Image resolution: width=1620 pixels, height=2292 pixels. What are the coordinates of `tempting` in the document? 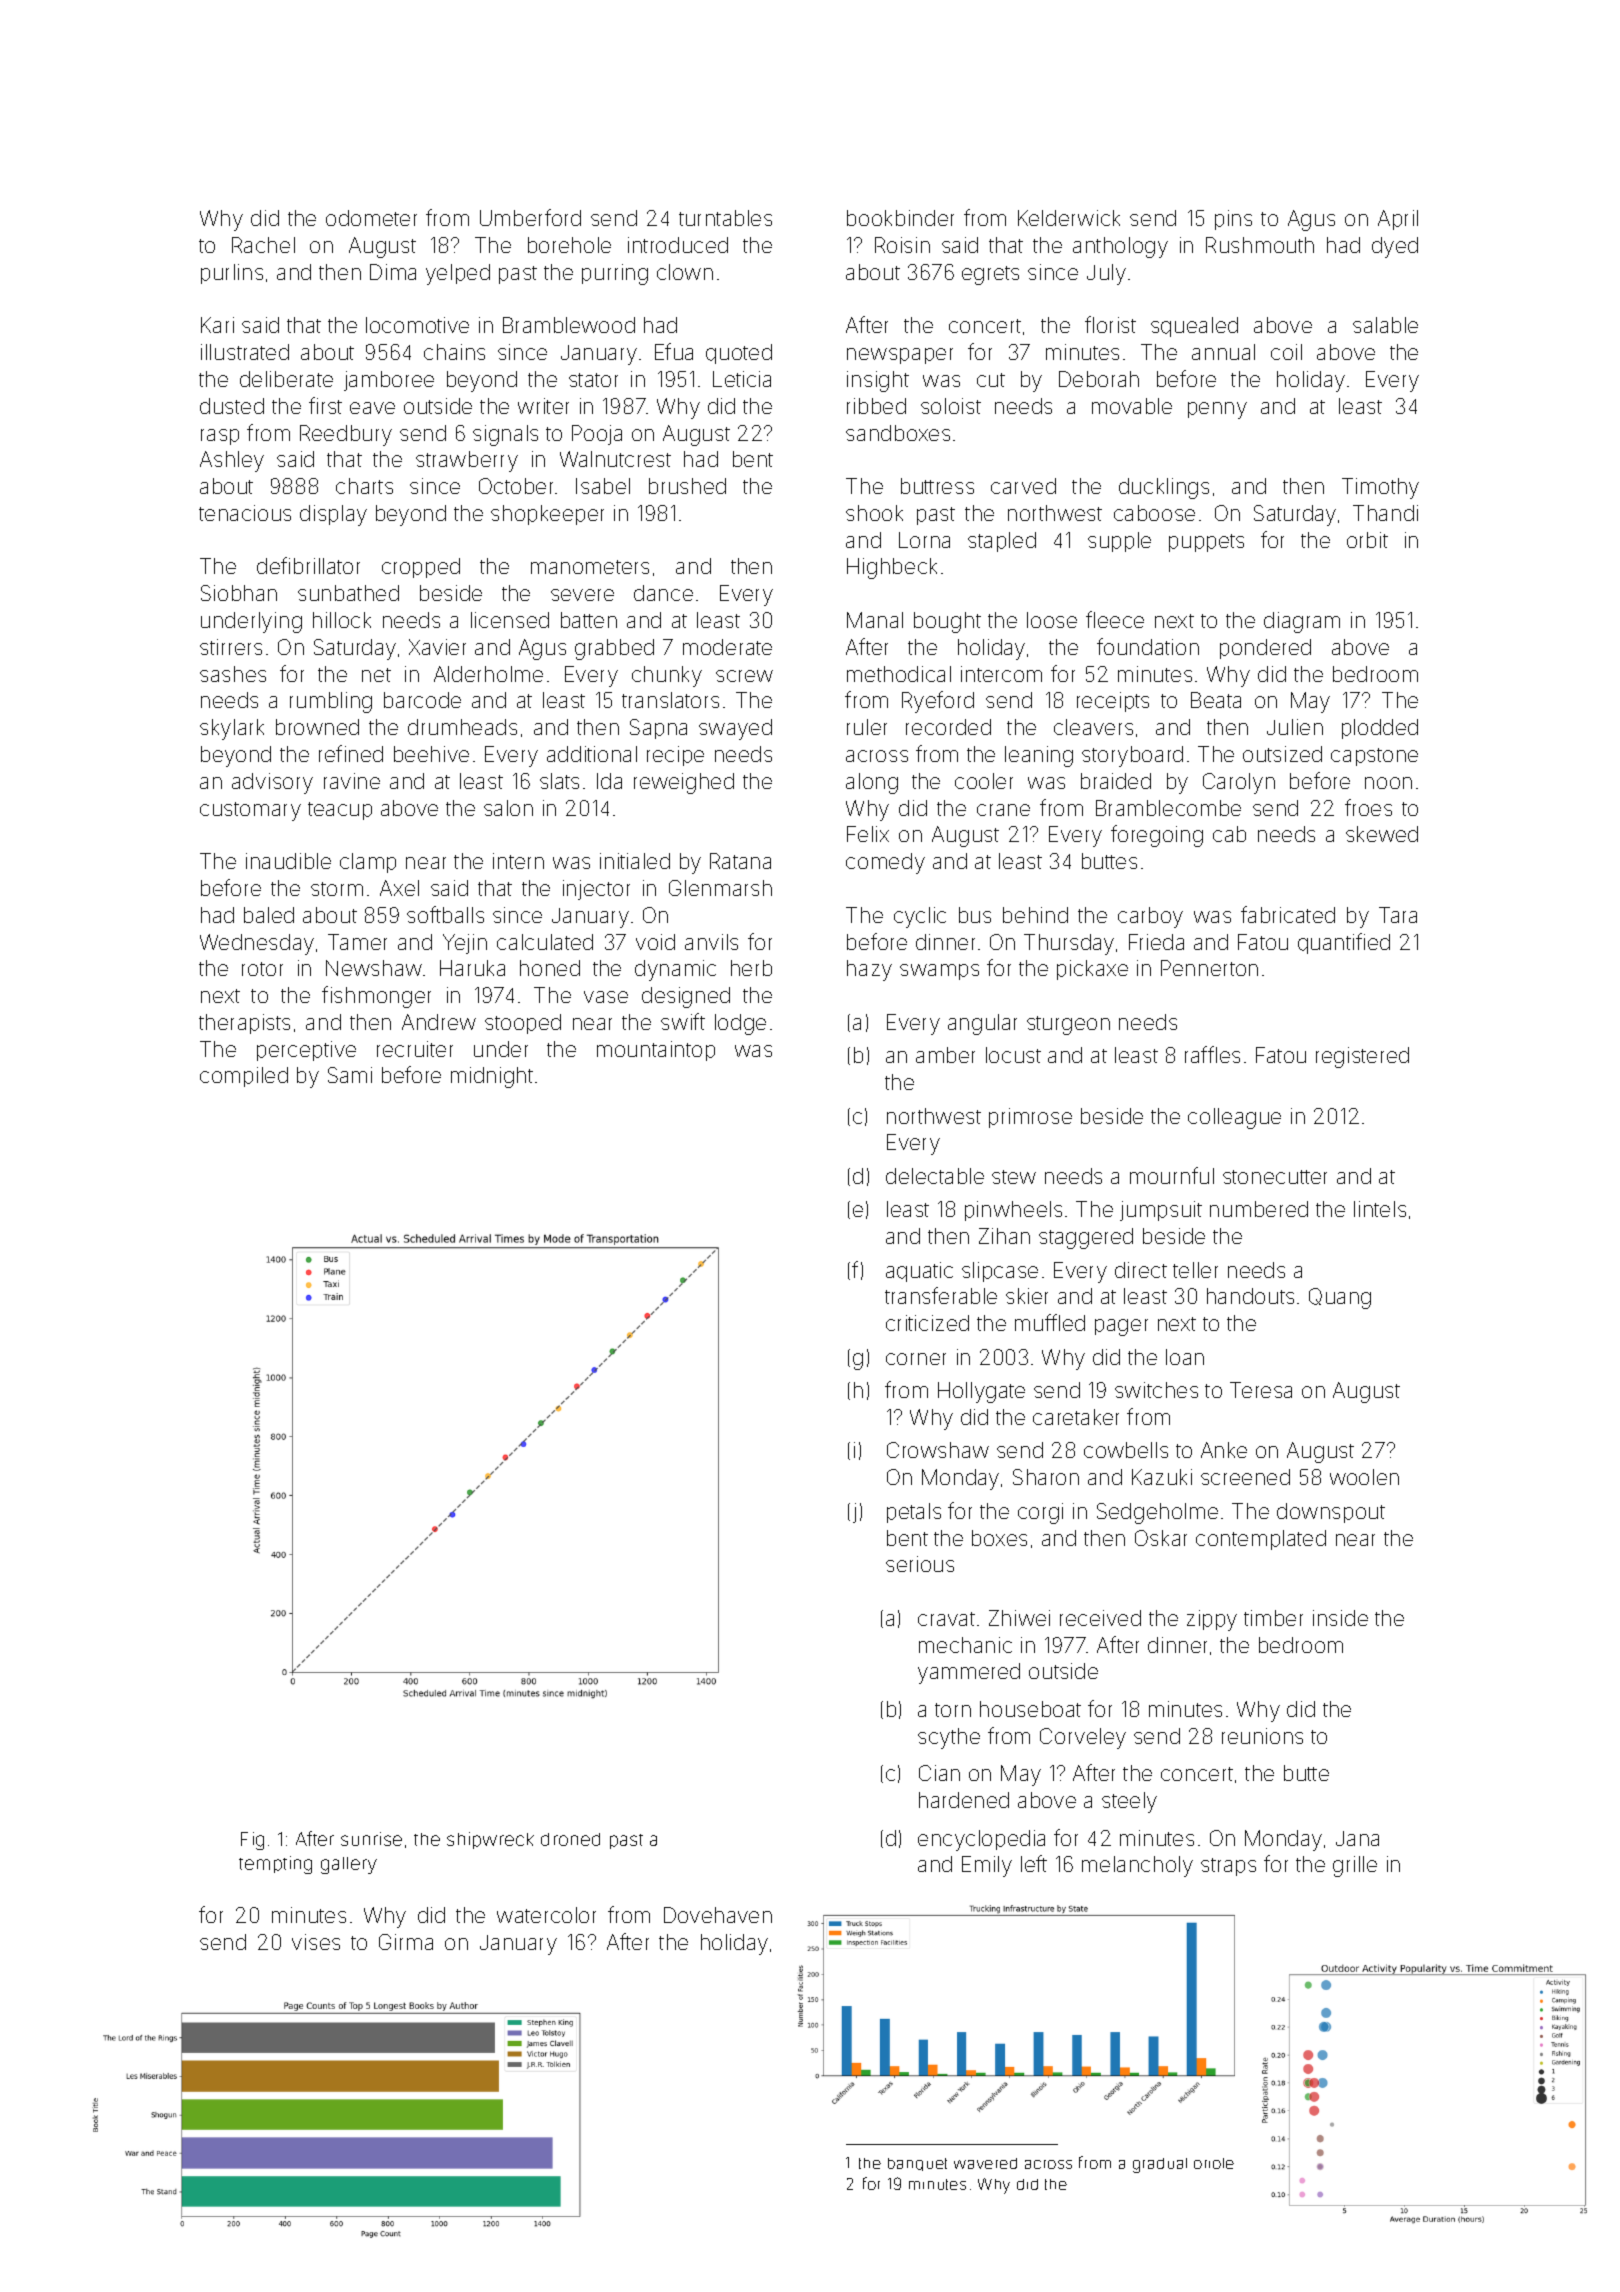 It's located at (275, 1865).
